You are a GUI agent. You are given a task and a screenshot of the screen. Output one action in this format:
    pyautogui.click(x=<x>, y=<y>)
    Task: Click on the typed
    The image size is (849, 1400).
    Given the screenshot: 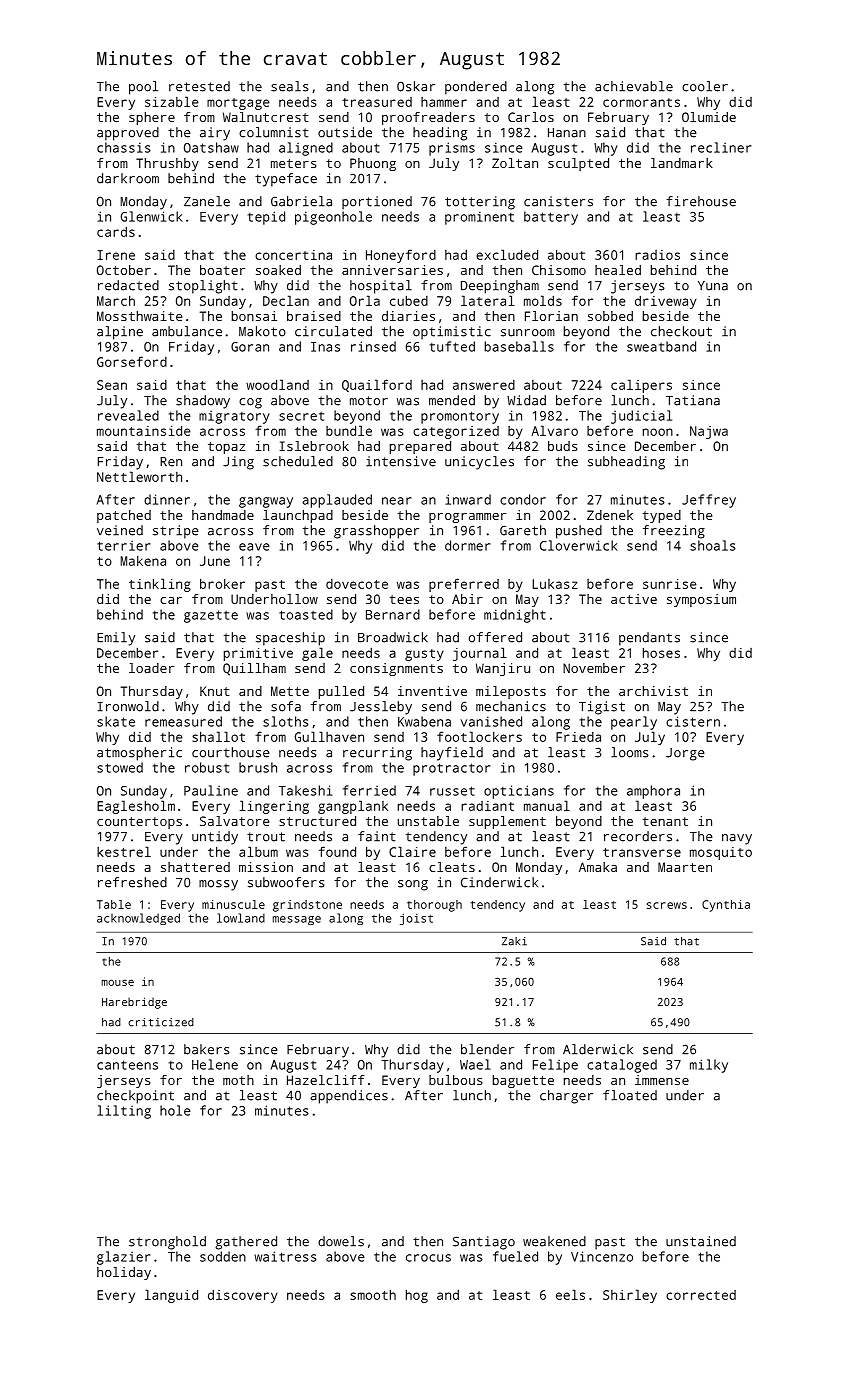 What is the action you would take?
    pyautogui.click(x=662, y=516)
